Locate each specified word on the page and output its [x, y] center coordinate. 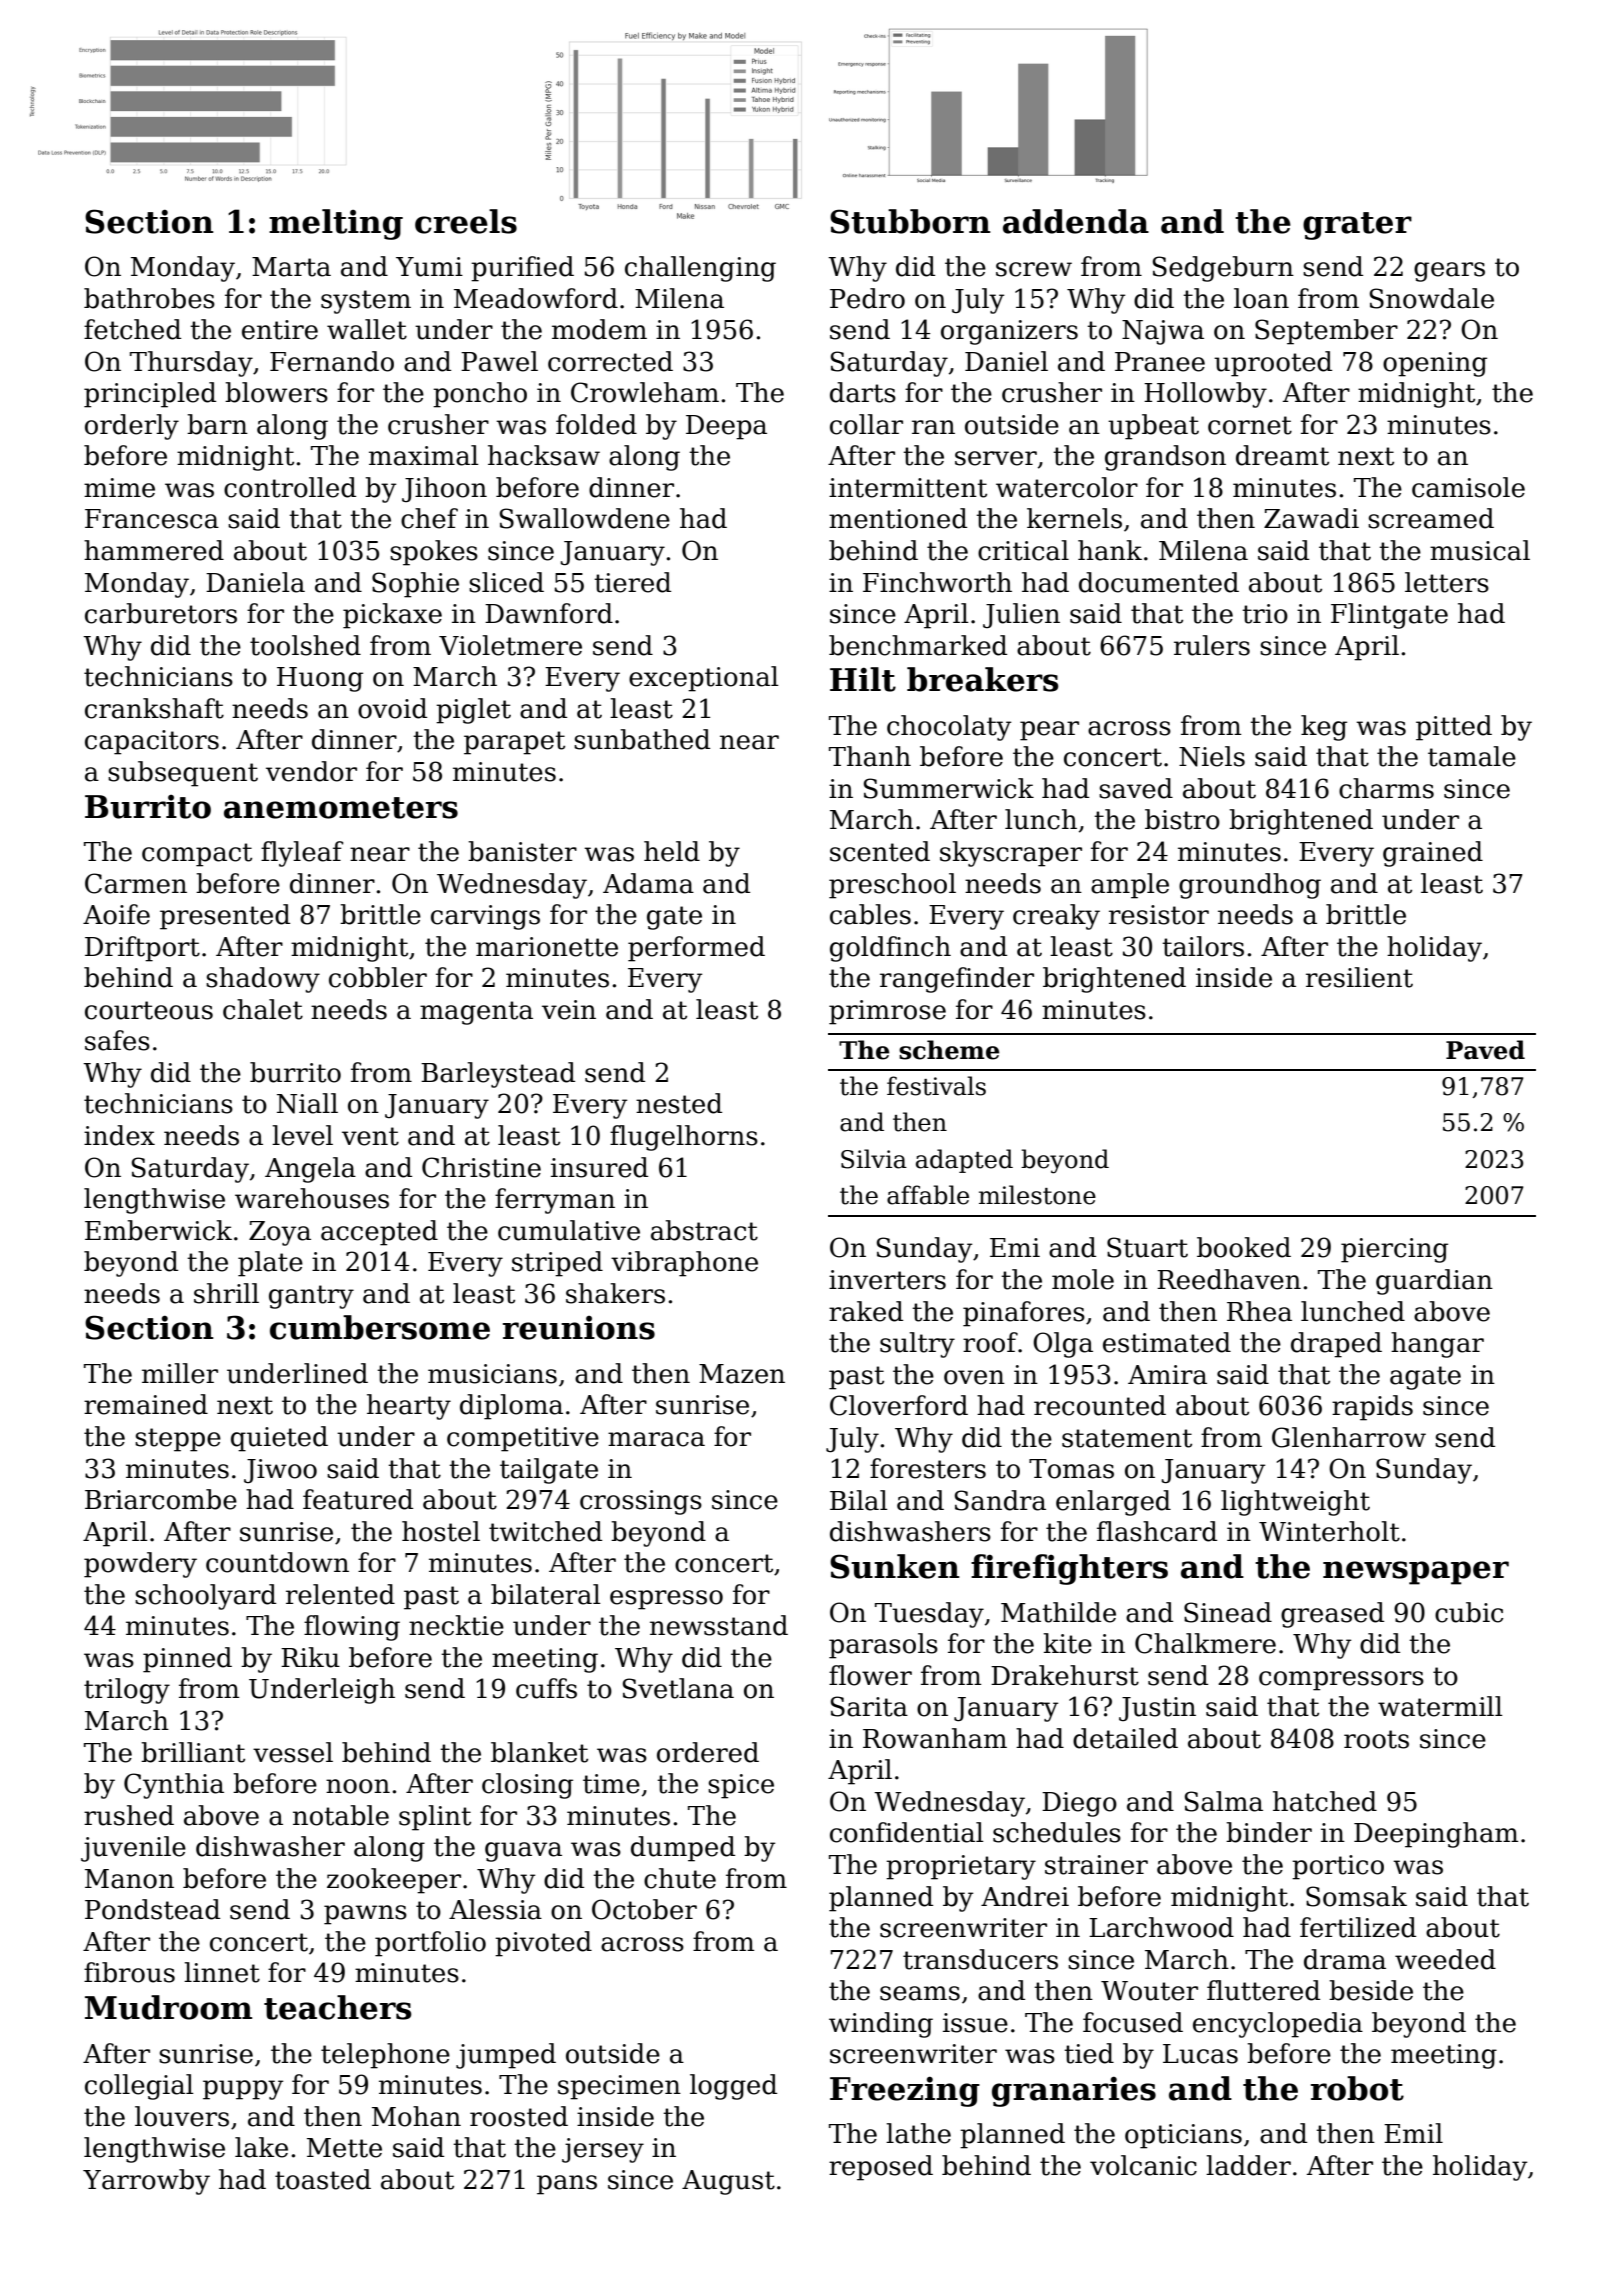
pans [567, 2185]
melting [336, 224]
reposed [881, 2168]
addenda [1076, 221]
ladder [1248, 2165]
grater [1357, 226]
